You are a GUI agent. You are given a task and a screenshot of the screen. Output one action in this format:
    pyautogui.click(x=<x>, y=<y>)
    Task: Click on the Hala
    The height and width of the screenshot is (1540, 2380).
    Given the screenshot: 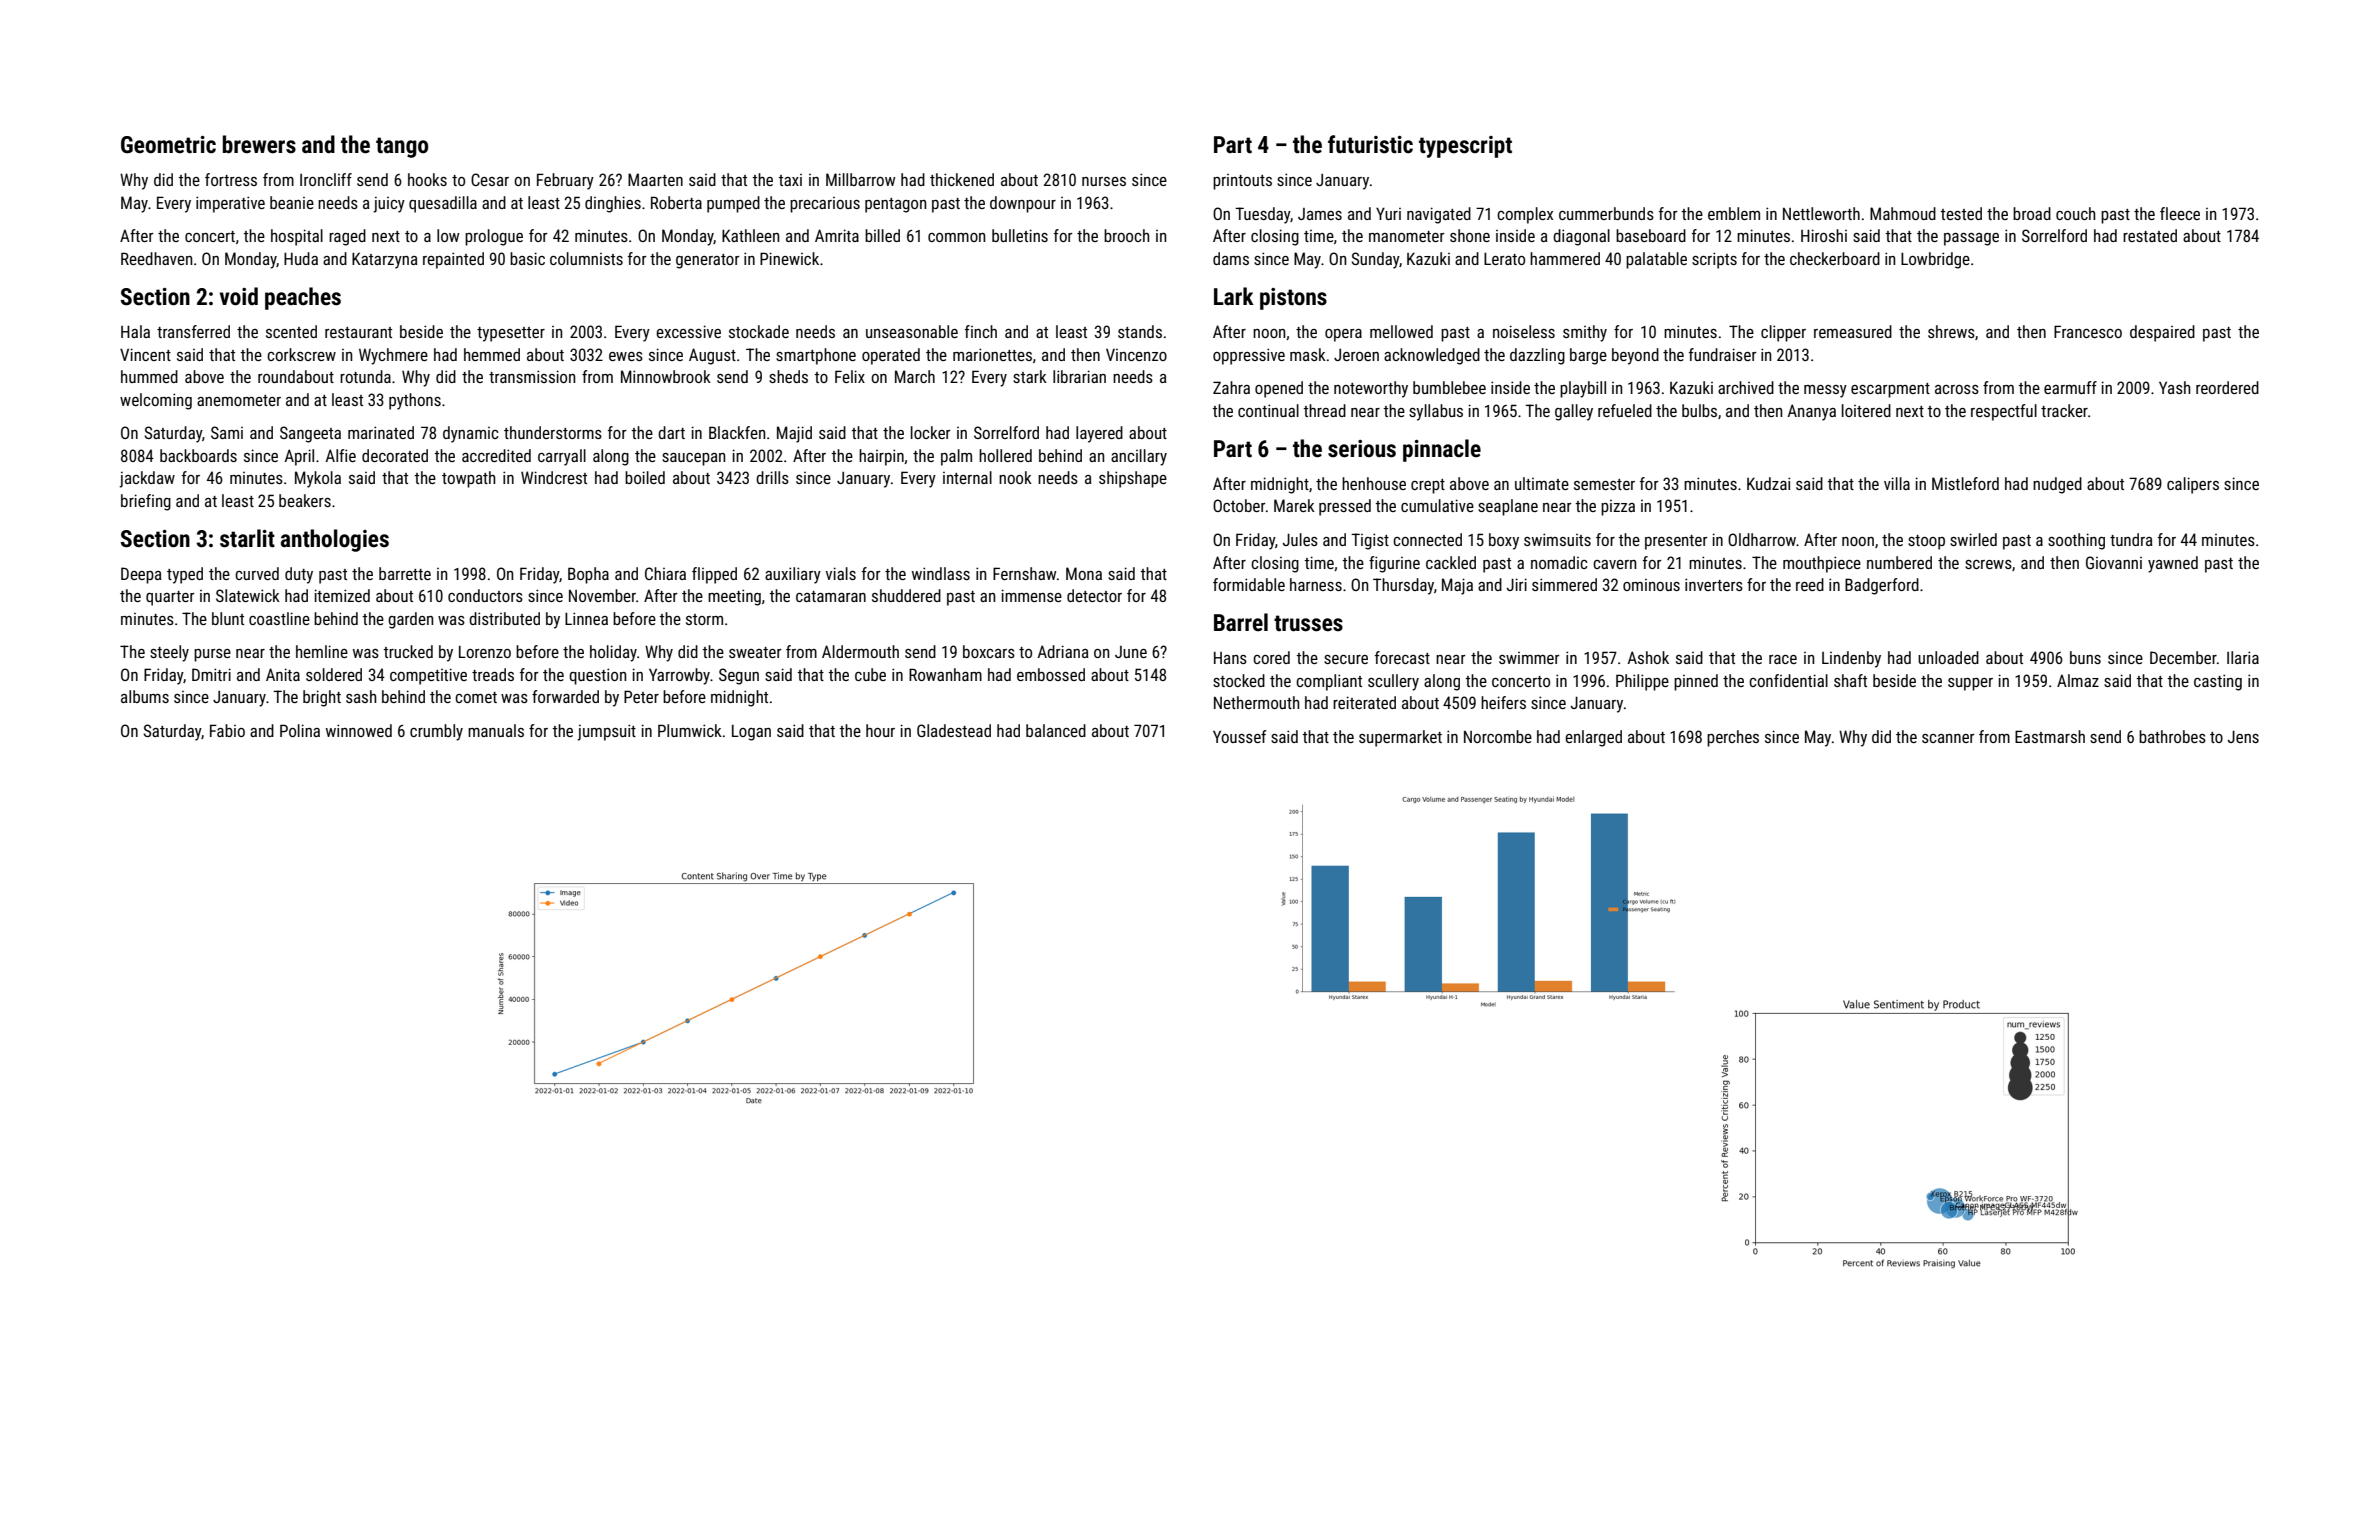 What is the action you would take?
    pyautogui.click(x=135, y=331)
